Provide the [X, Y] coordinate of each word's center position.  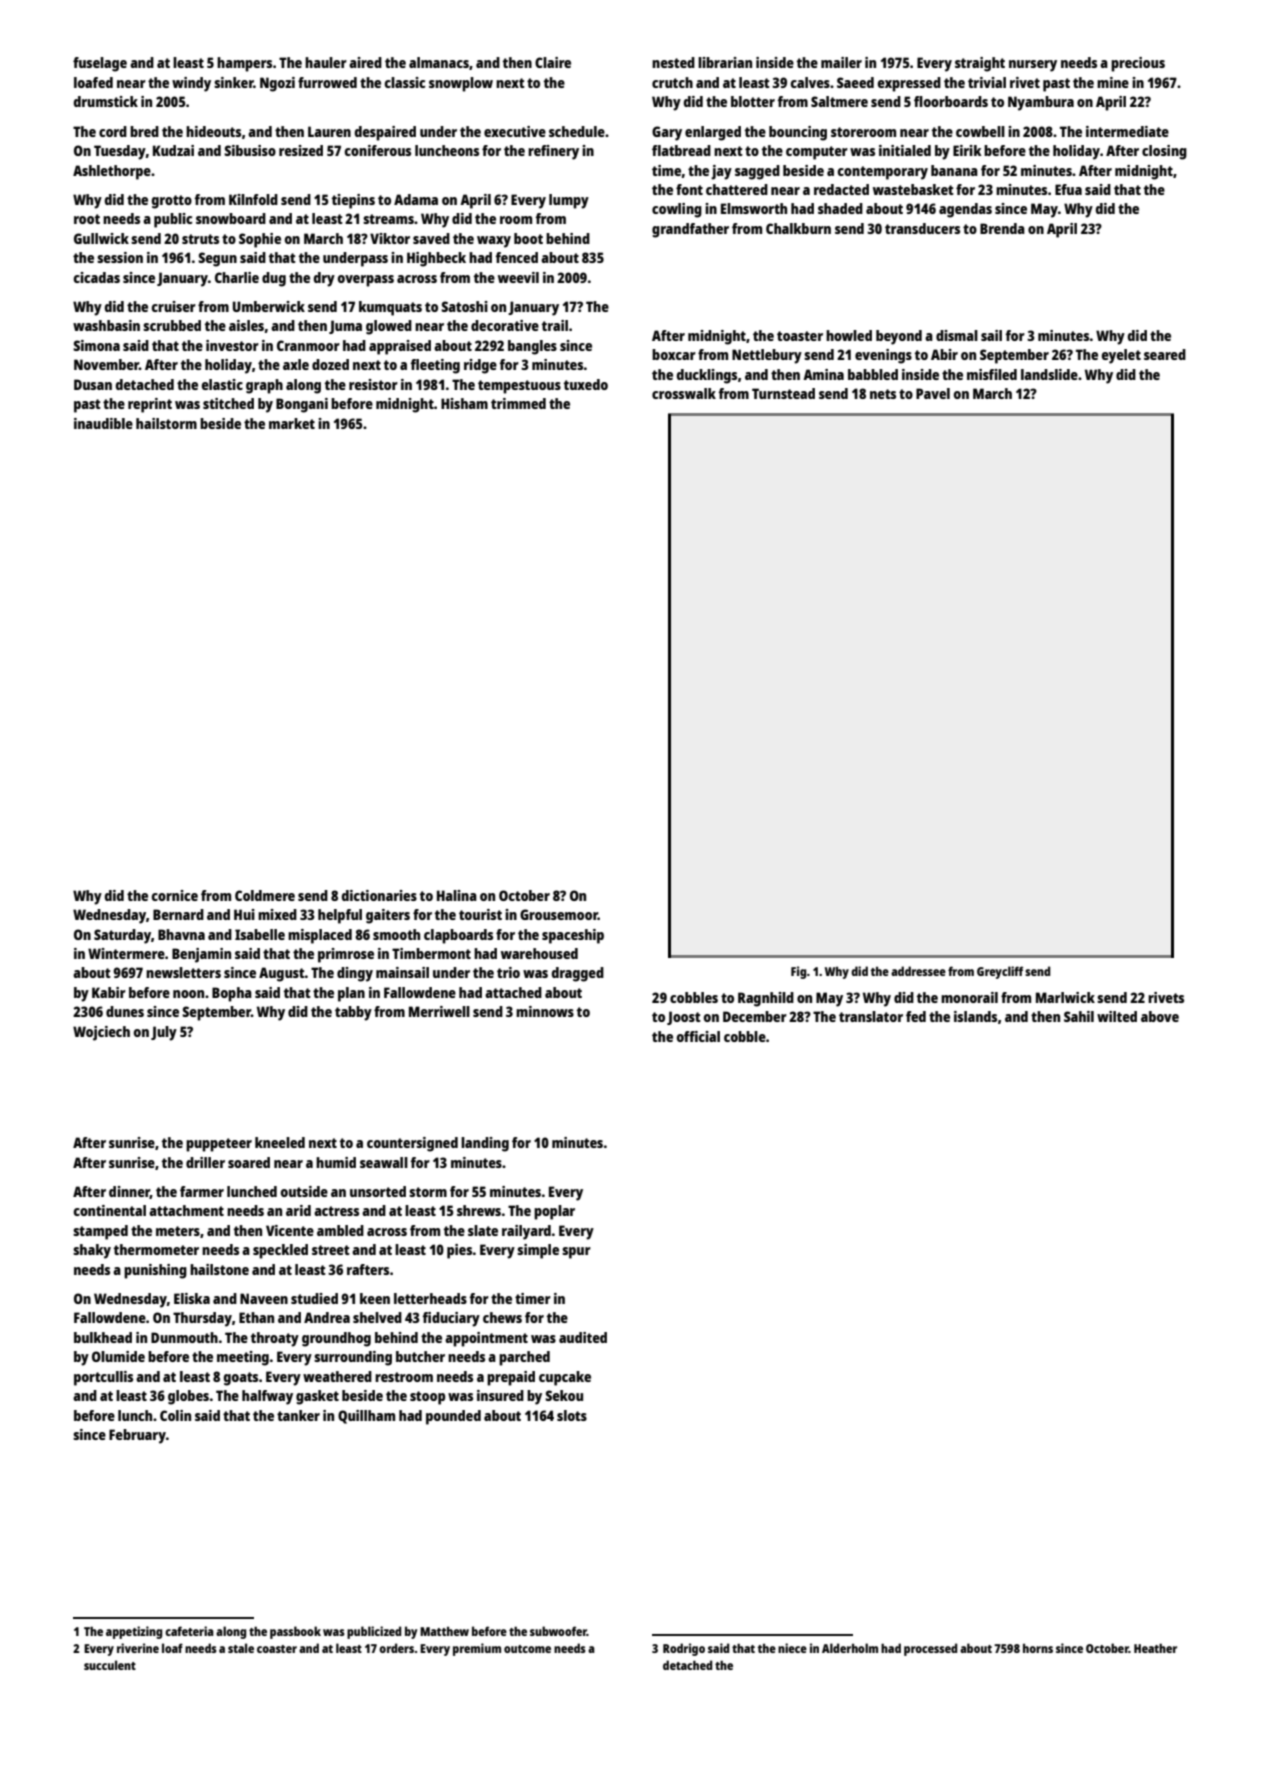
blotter [753, 101]
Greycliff [1000, 972]
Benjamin [201, 955]
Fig [799, 972]
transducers [922, 228]
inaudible [103, 423]
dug [274, 279]
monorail [969, 997]
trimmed [518, 403]
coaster [277, 1649]
